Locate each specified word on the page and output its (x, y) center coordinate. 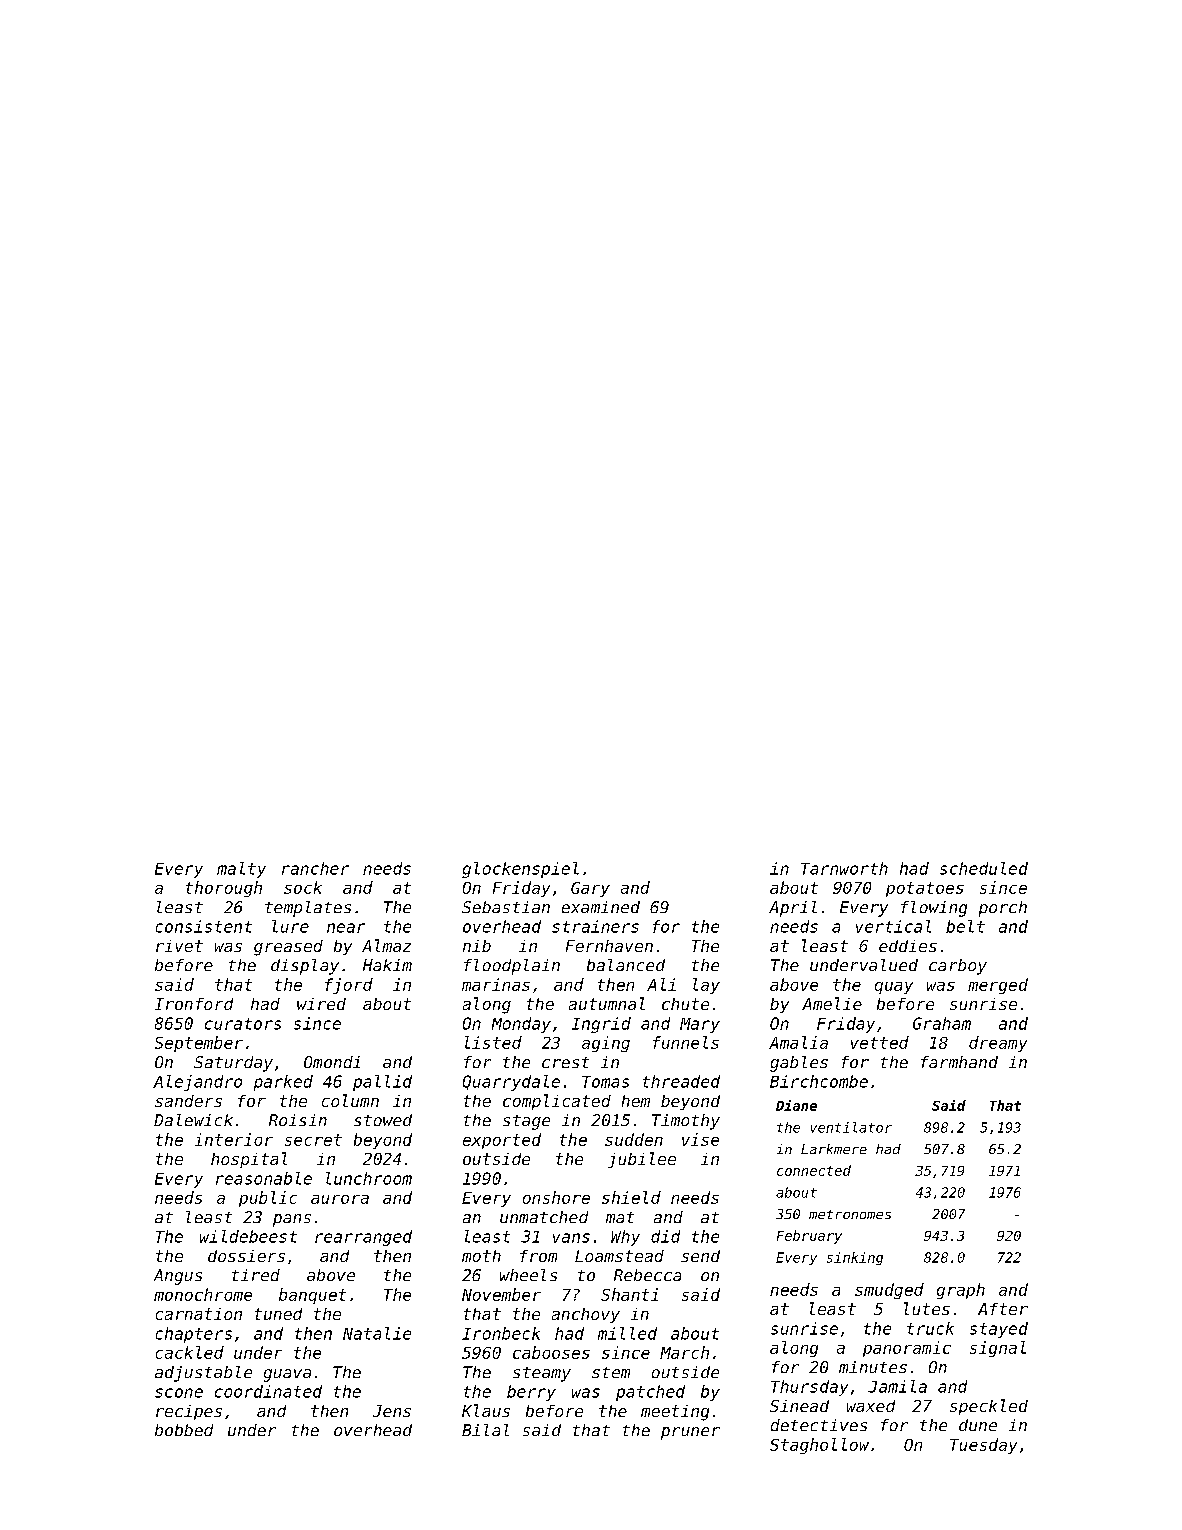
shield (631, 1197)
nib (477, 946)
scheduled (984, 868)
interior (234, 1139)
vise (700, 1139)
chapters (194, 1335)
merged (998, 986)
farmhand (959, 1062)
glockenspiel (520, 870)
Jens (392, 1411)
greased (288, 948)
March (684, 1352)
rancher (315, 868)
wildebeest (248, 1236)
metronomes (850, 1214)
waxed (871, 1406)
